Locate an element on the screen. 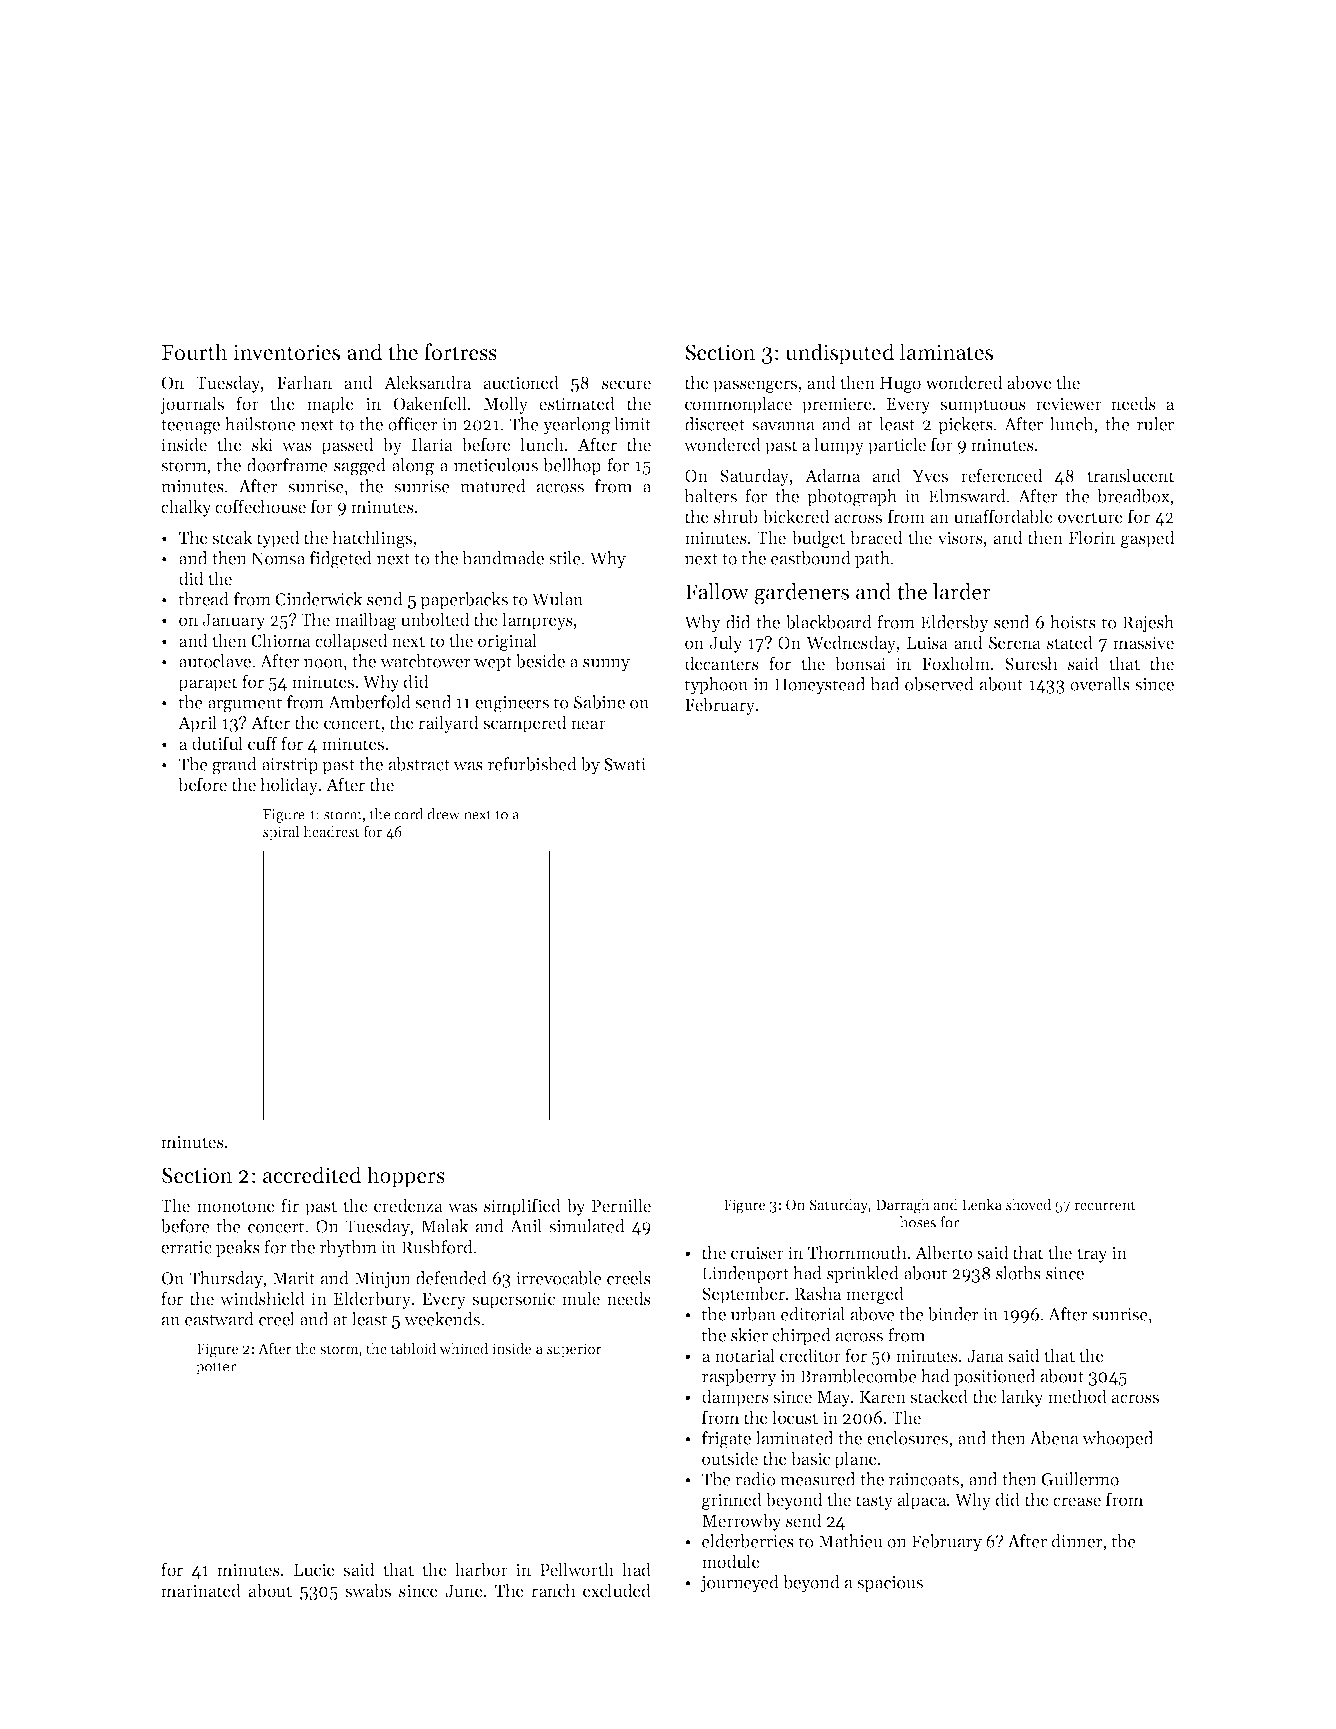 The width and height of the screenshot is (1336, 1729). shoved is located at coordinates (1029, 1204).
